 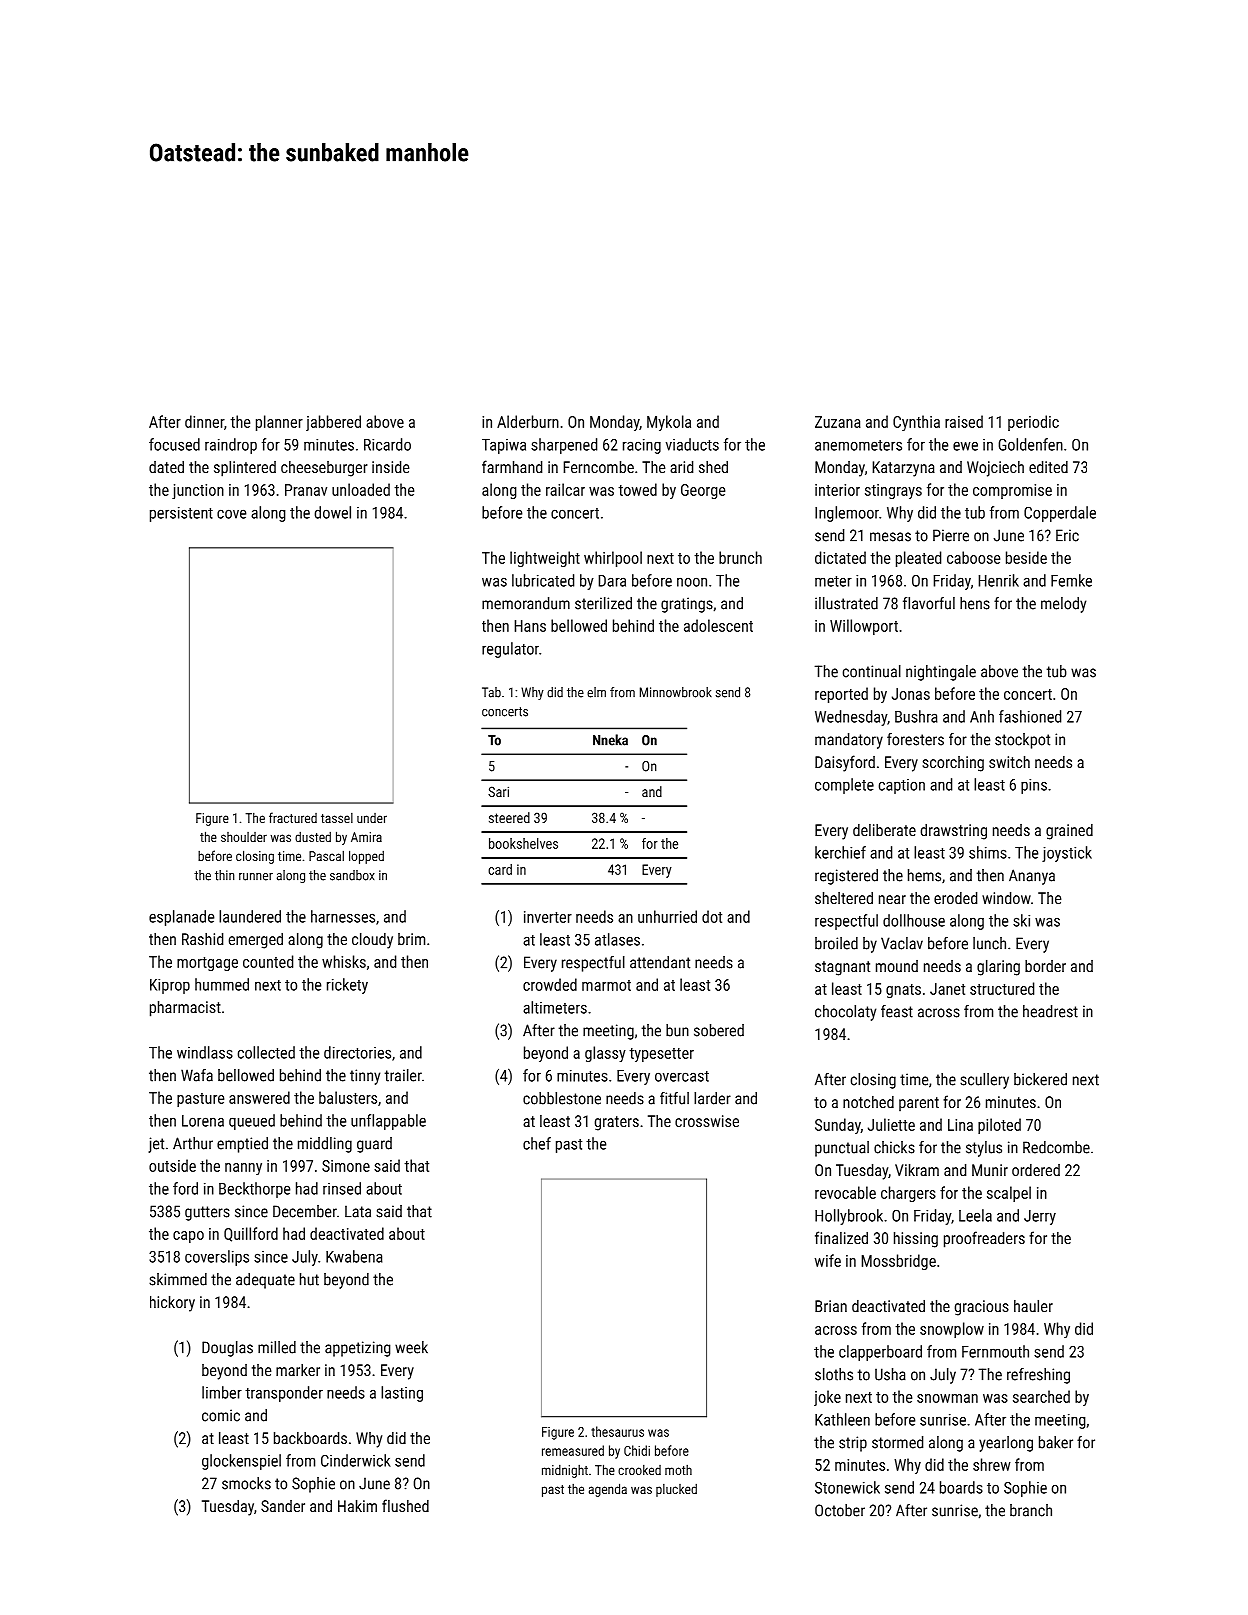 I want to click on Cynthia, so click(x=916, y=423).
